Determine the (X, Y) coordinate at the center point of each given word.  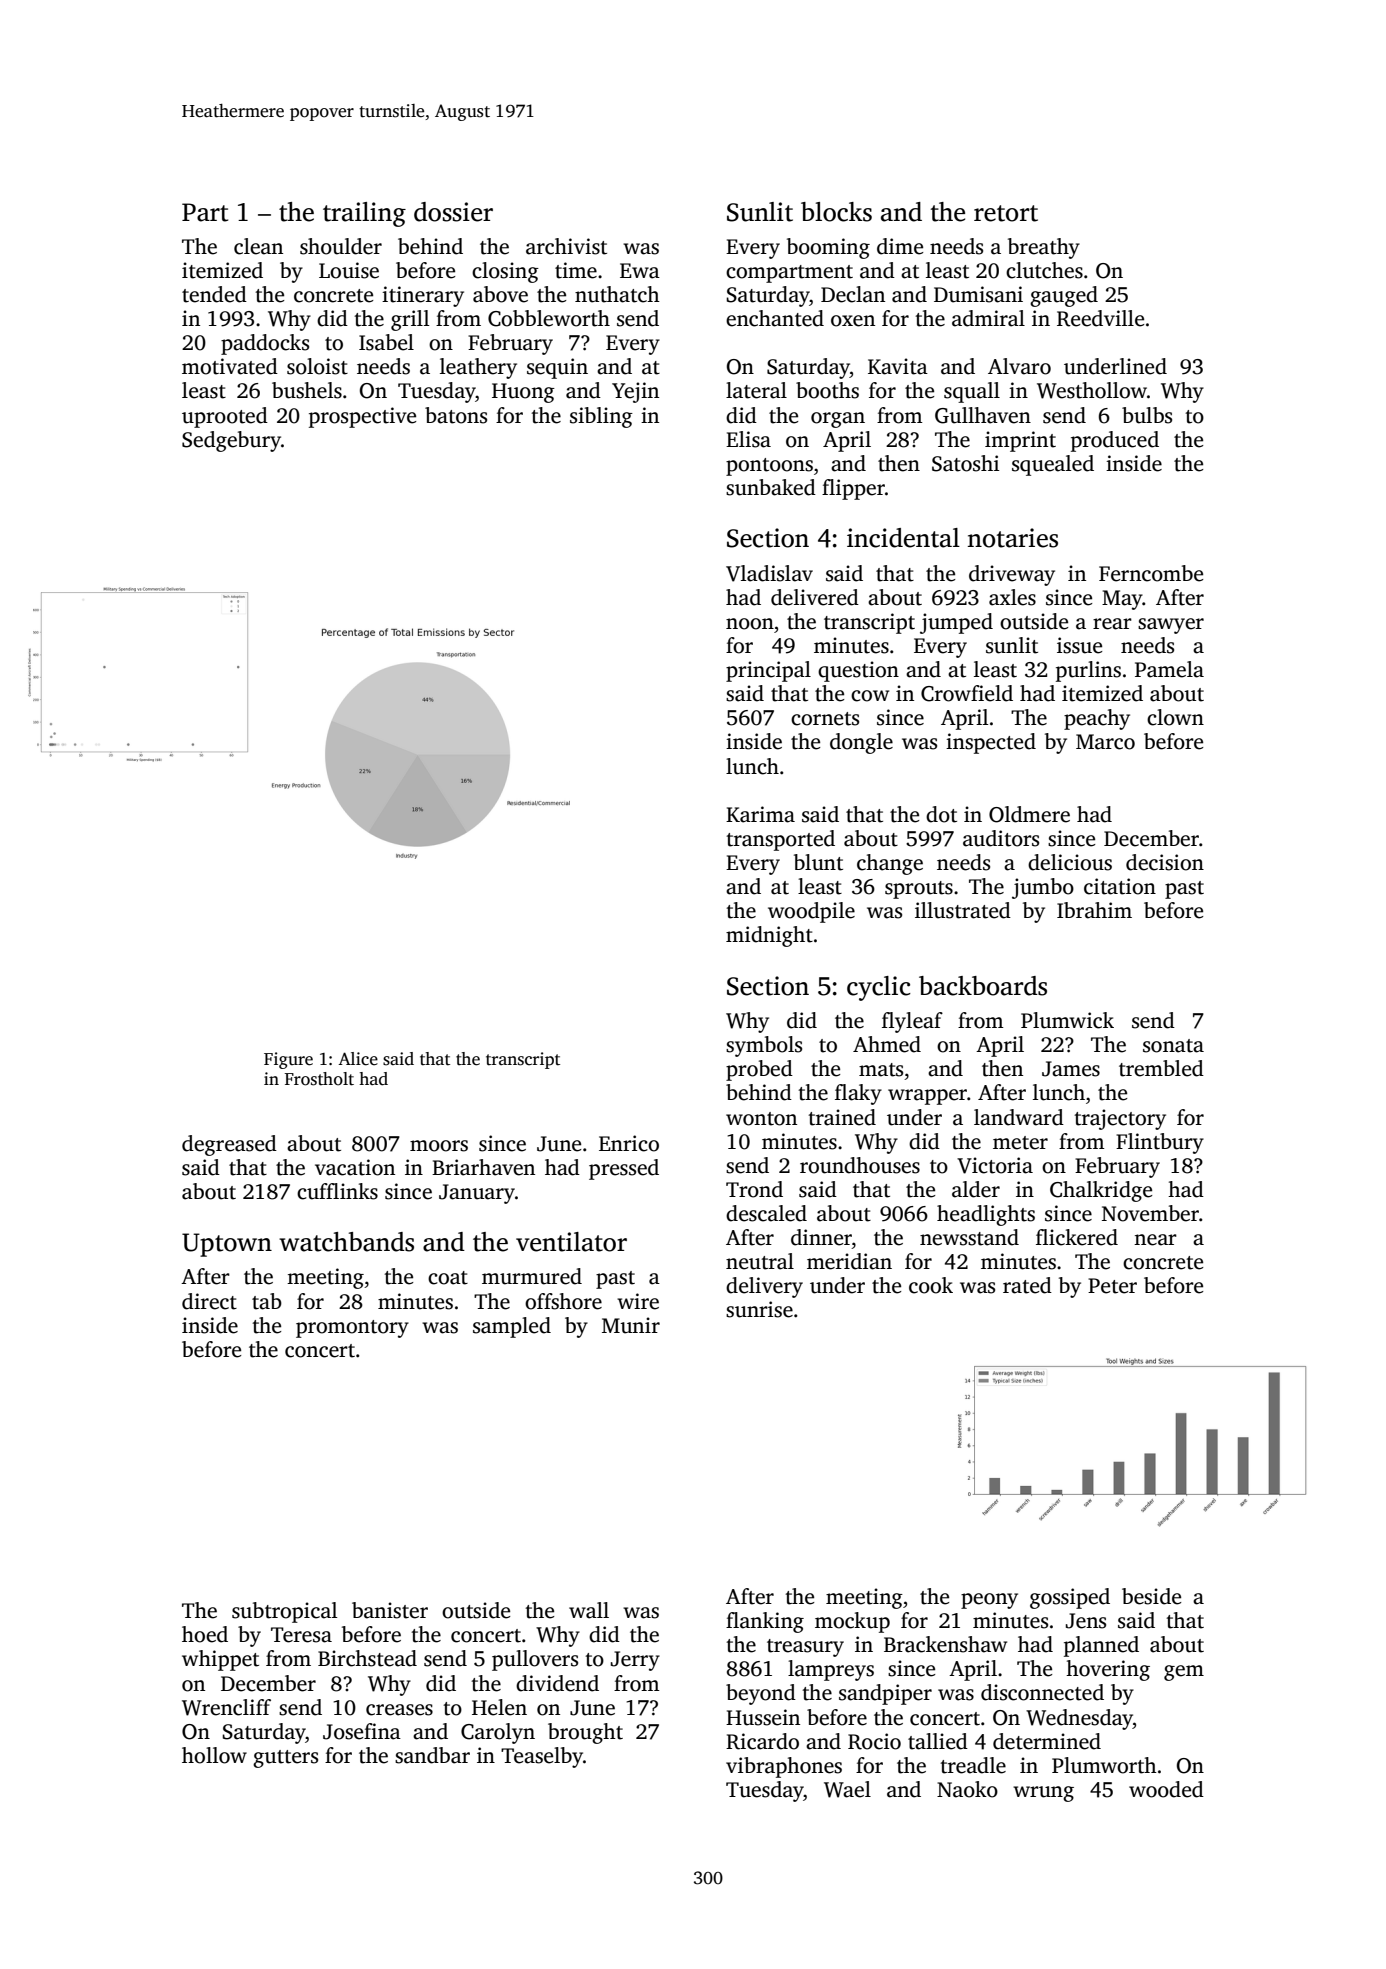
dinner (821, 1237)
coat (448, 1278)
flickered (1077, 1237)
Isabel (386, 342)
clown (1175, 717)
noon (750, 624)
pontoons (769, 467)
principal (768, 671)
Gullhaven (983, 415)
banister (390, 1610)
